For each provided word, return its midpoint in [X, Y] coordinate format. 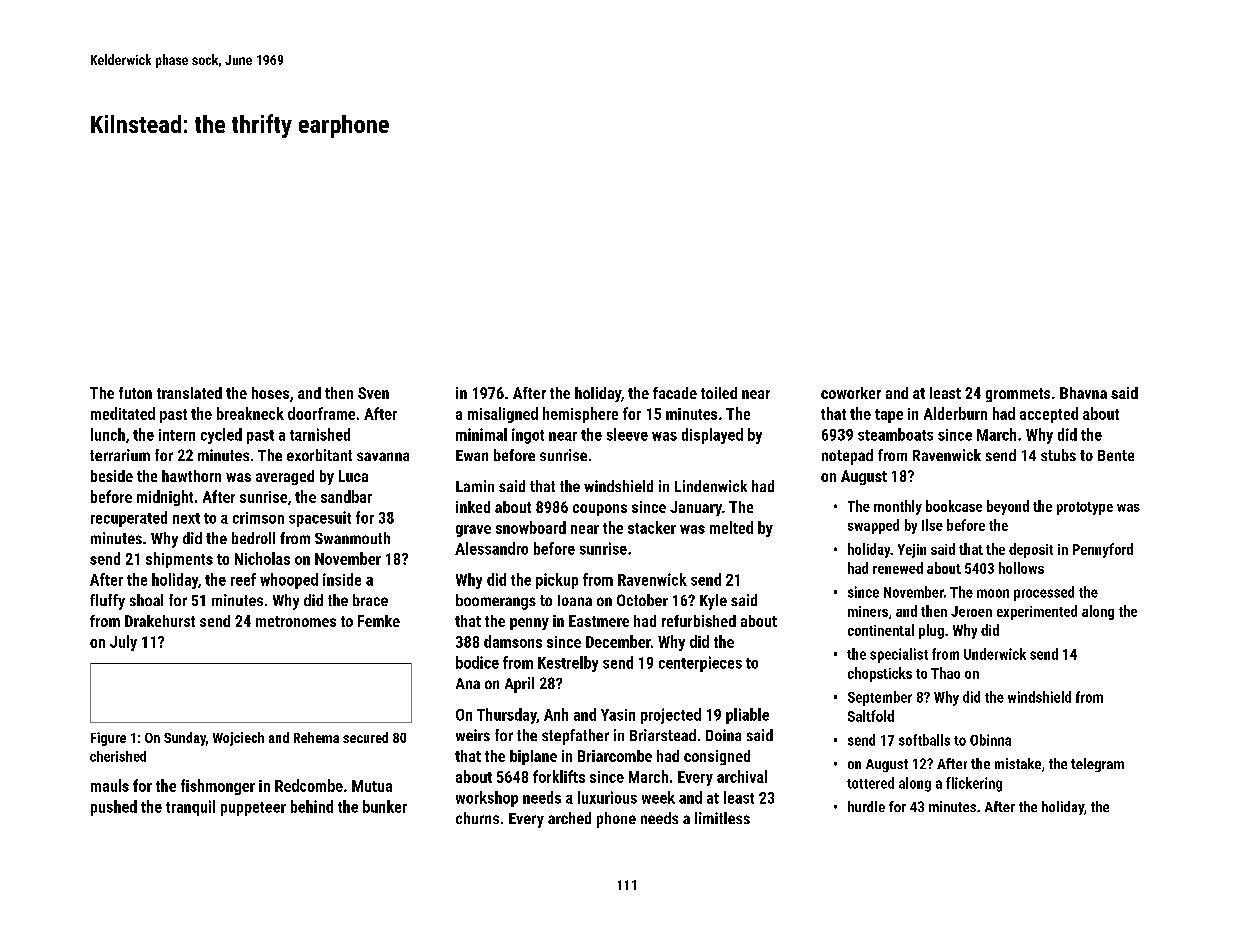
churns [477, 818]
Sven [373, 393]
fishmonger [218, 787]
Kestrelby [568, 664]
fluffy [107, 602]
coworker [851, 393]
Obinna [990, 740]
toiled [719, 393]
